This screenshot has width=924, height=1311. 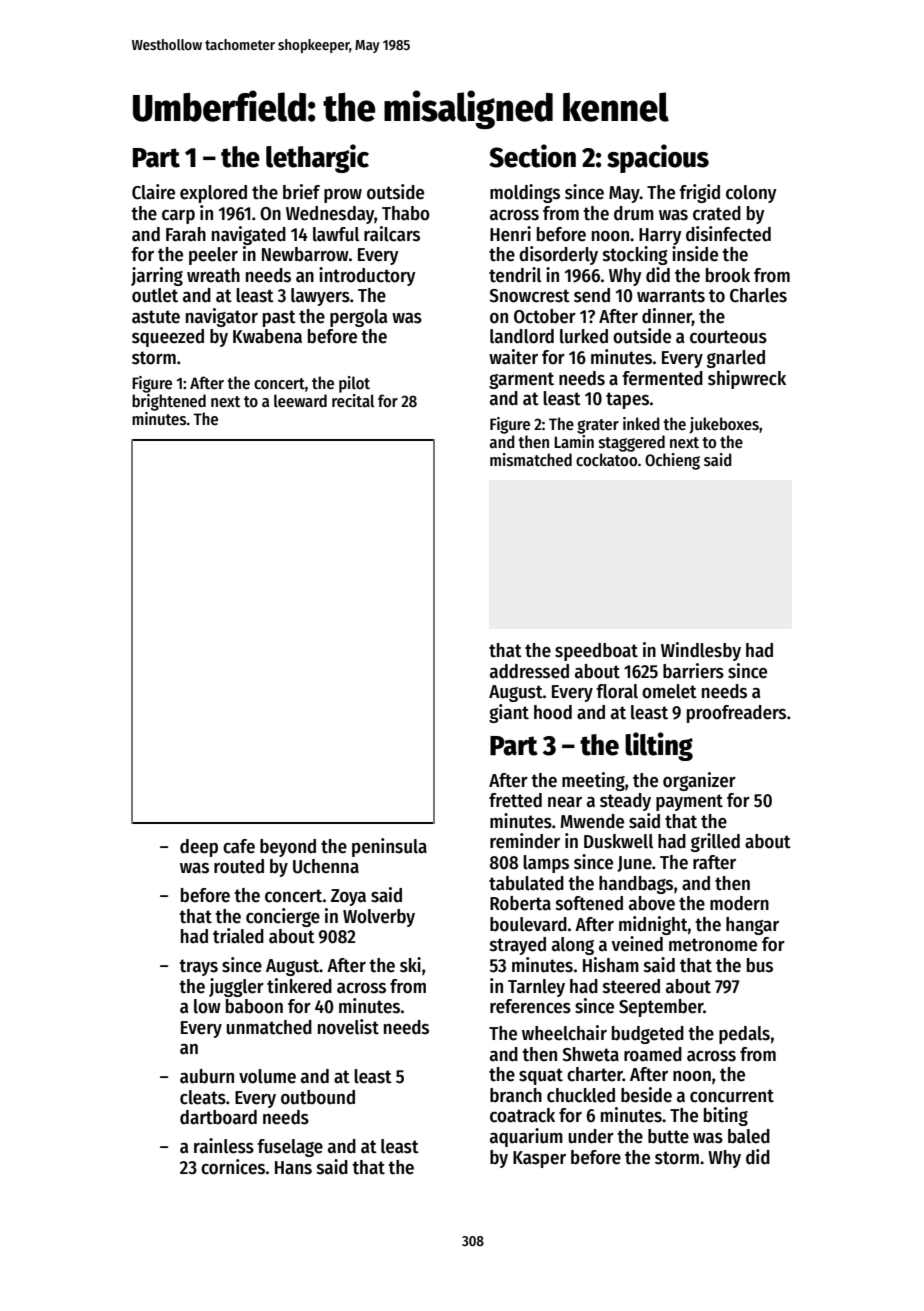 I want to click on proofreaders, so click(x=736, y=714).
